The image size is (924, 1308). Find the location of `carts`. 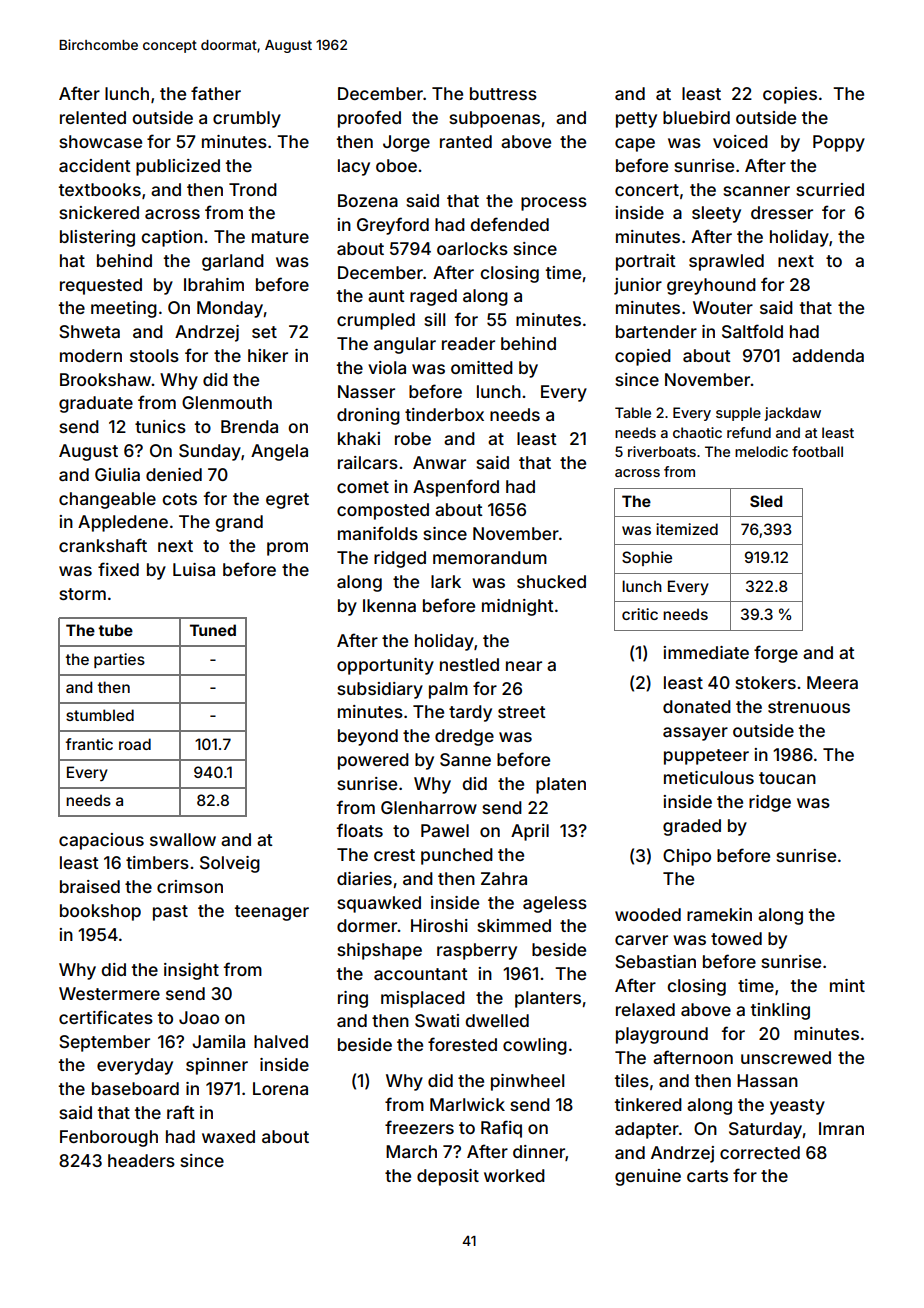

carts is located at coordinates (707, 1176).
